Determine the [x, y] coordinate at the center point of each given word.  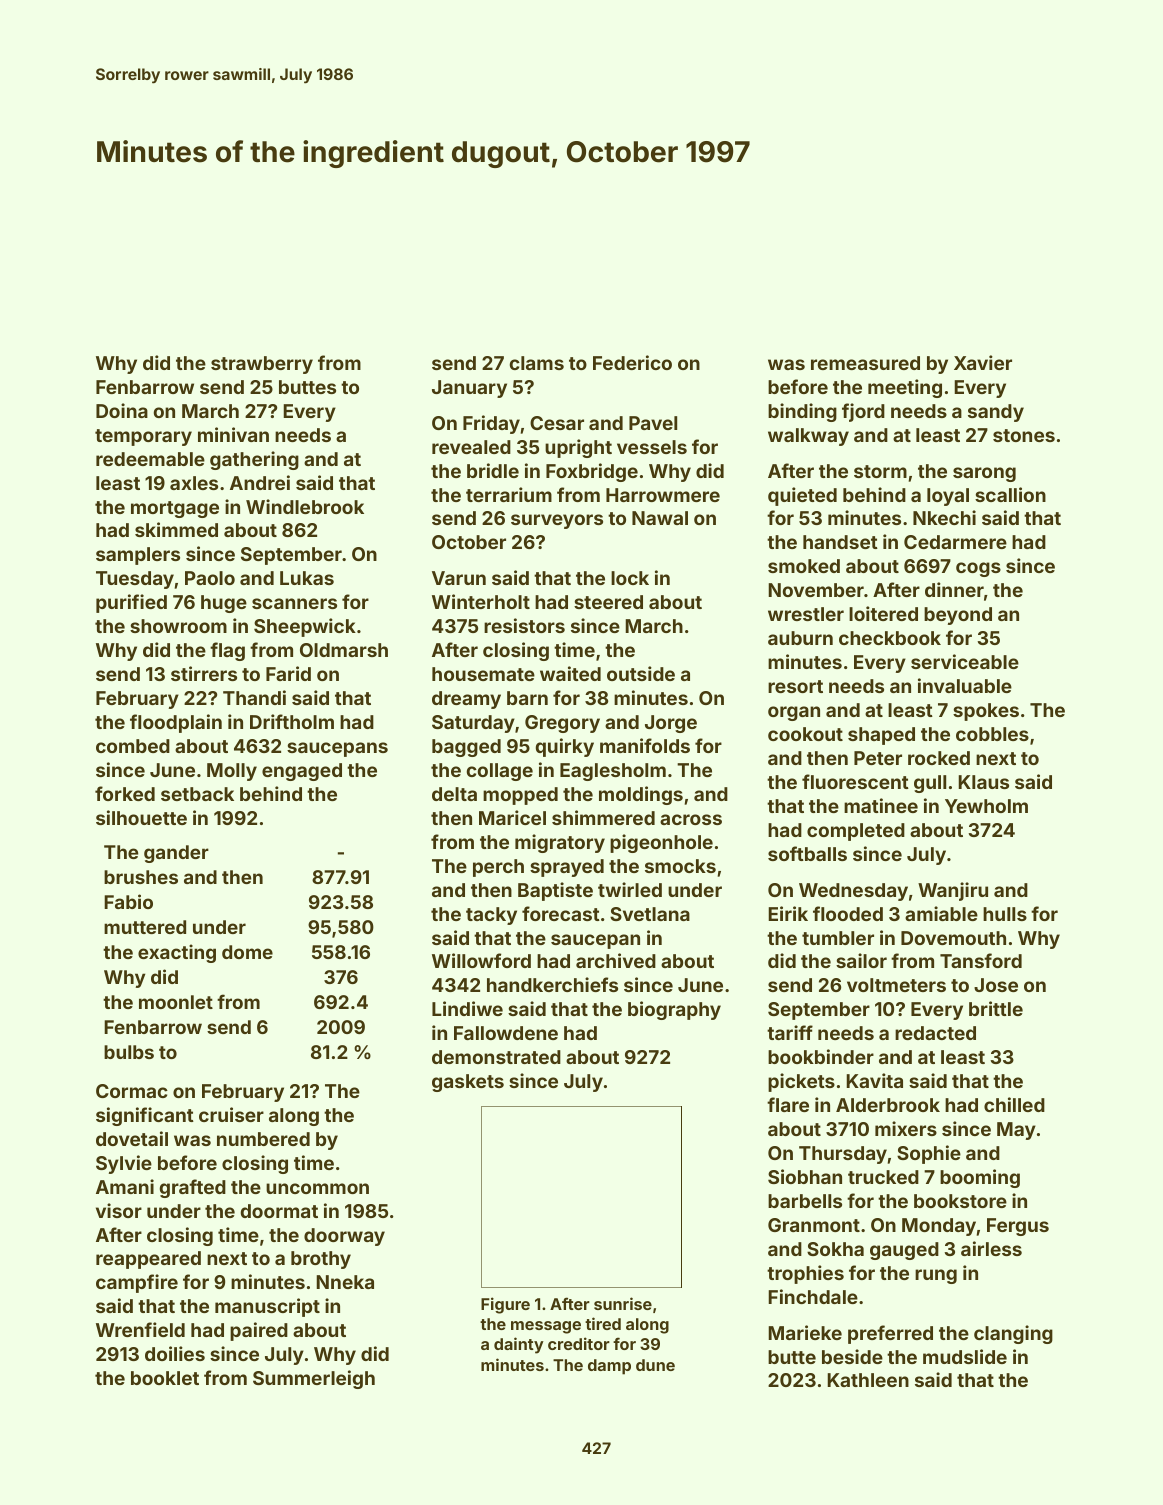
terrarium [509, 494]
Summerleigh [314, 1379]
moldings [641, 795]
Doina [122, 410]
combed [133, 746]
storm [880, 471]
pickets [801, 1082]
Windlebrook [305, 506]
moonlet [176, 1002]
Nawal [660, 518]
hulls [1005, 914]
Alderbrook [888, 1105]
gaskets [468, 1083]
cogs [978, 569]
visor [119, 1210]
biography [674, 1010]
